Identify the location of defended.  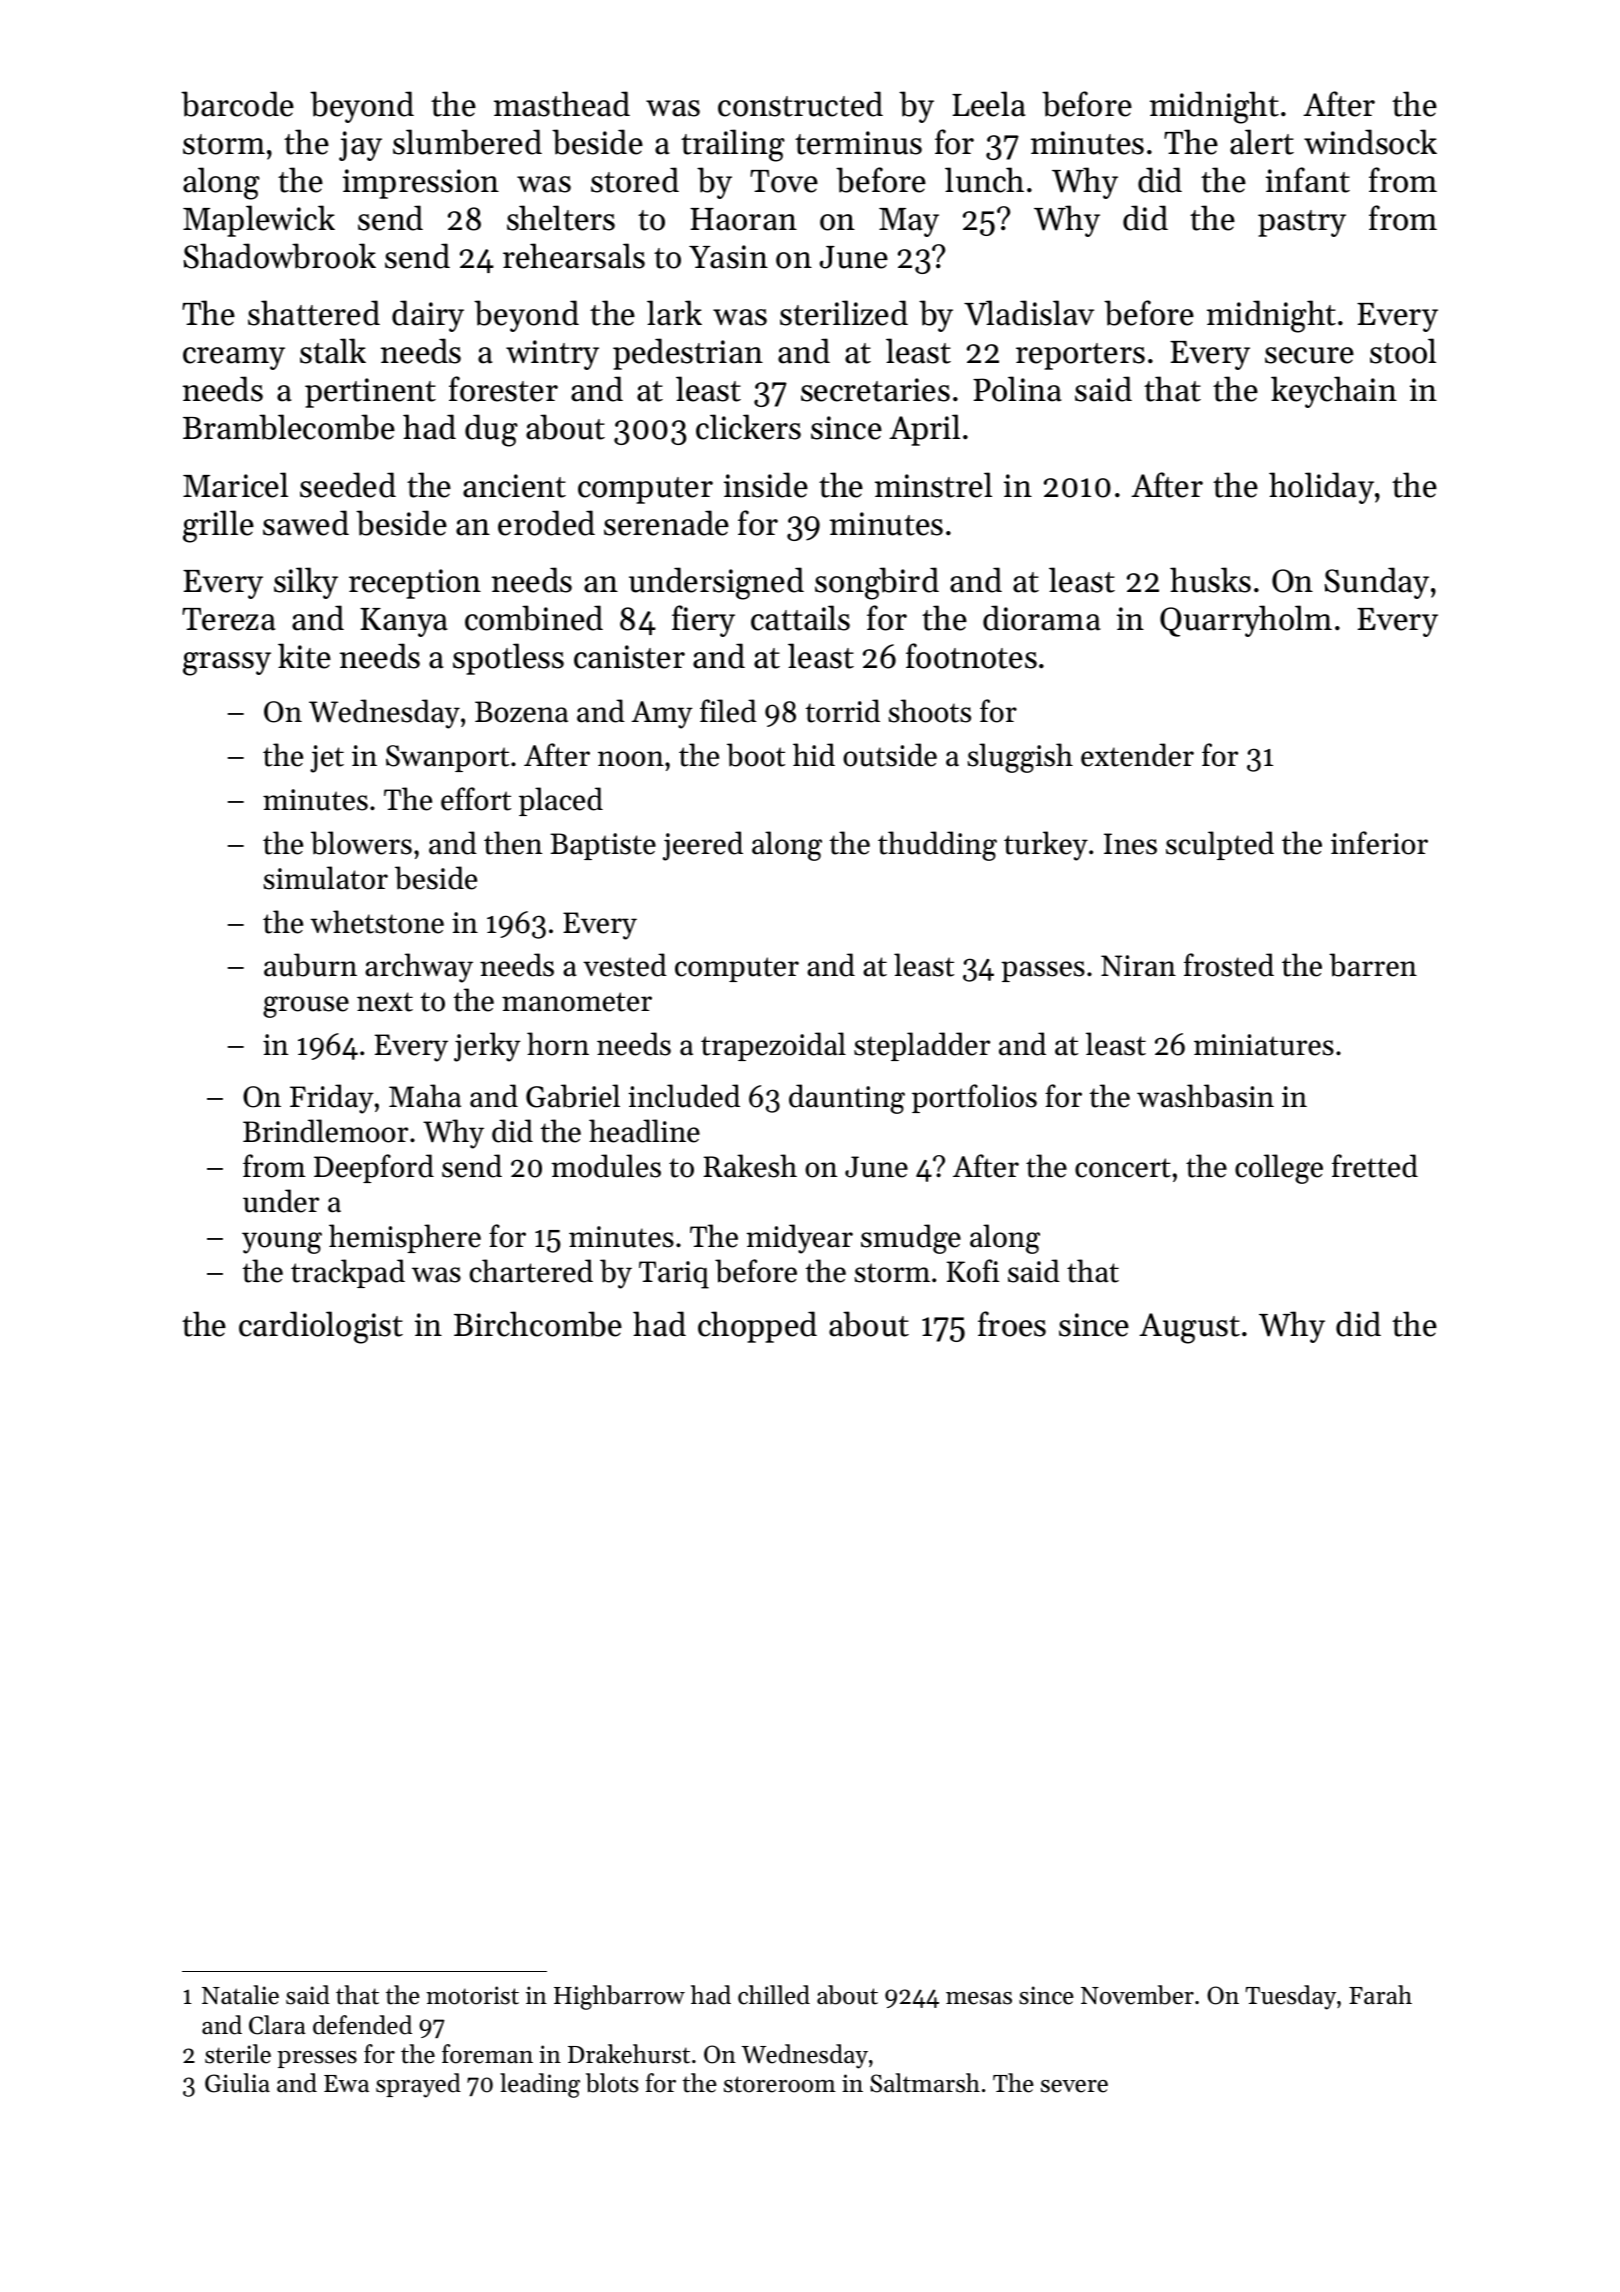
(362, 2025).
